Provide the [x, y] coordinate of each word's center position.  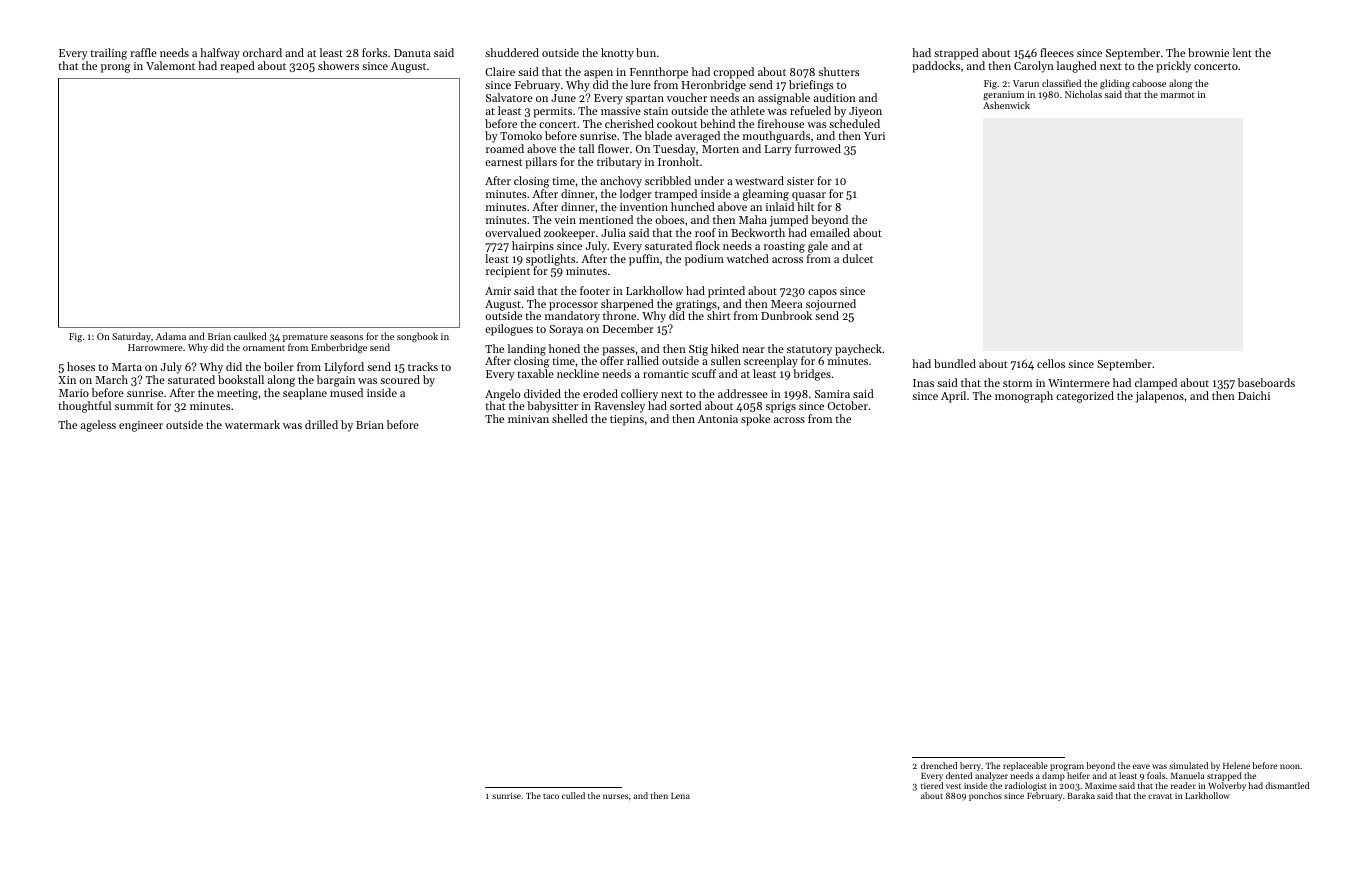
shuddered [512, 52]
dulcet [858, 258]
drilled [321, 424]
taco [551, 796]
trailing [108, 54]
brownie [1208, 52]
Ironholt [678, 161]
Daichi [1254, 395]
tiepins [627, 420]
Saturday [131, 337]
